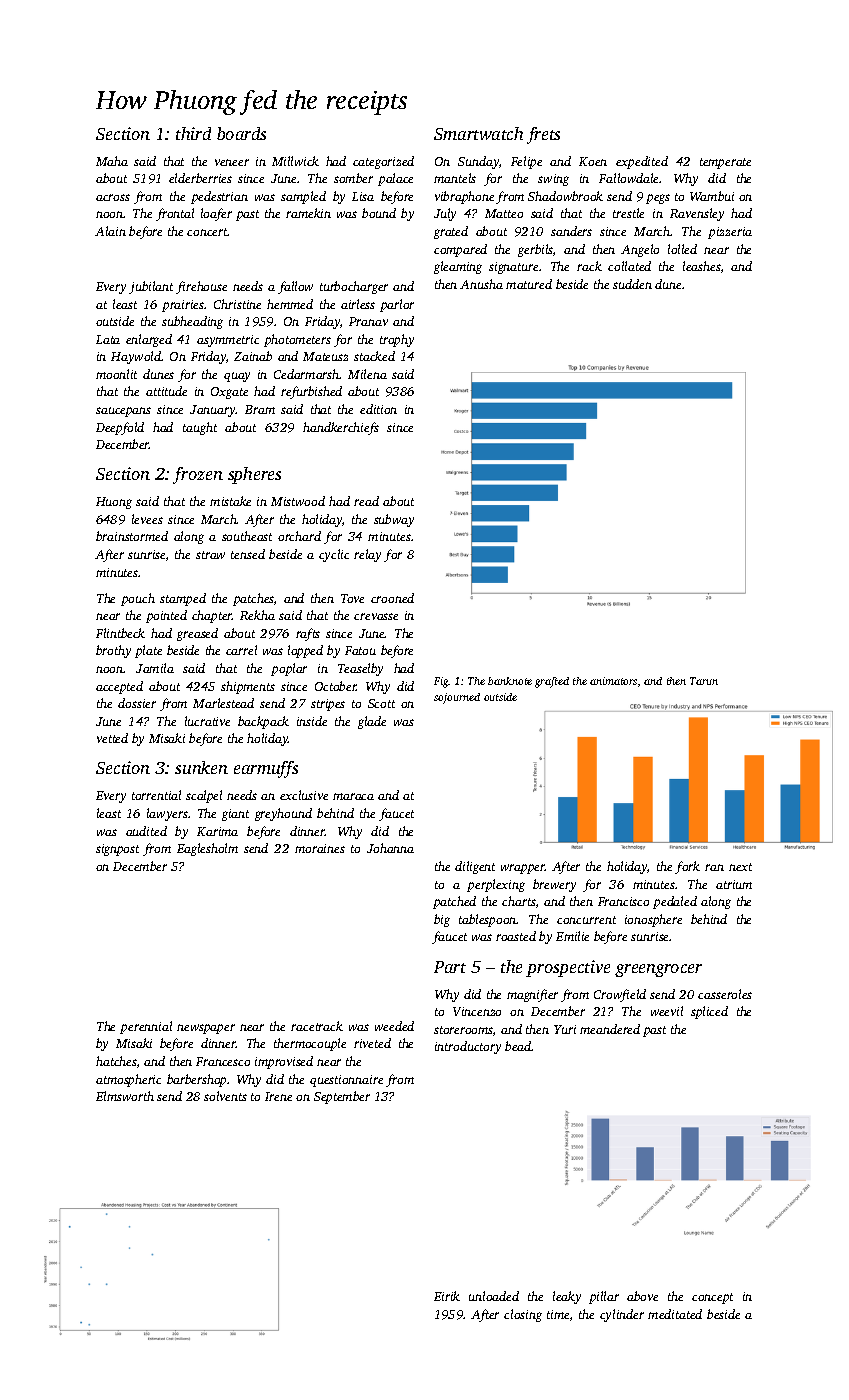 The width and height of the screenshot is (849, 1400). I want to click on Eirik, so click(447, 1296).
